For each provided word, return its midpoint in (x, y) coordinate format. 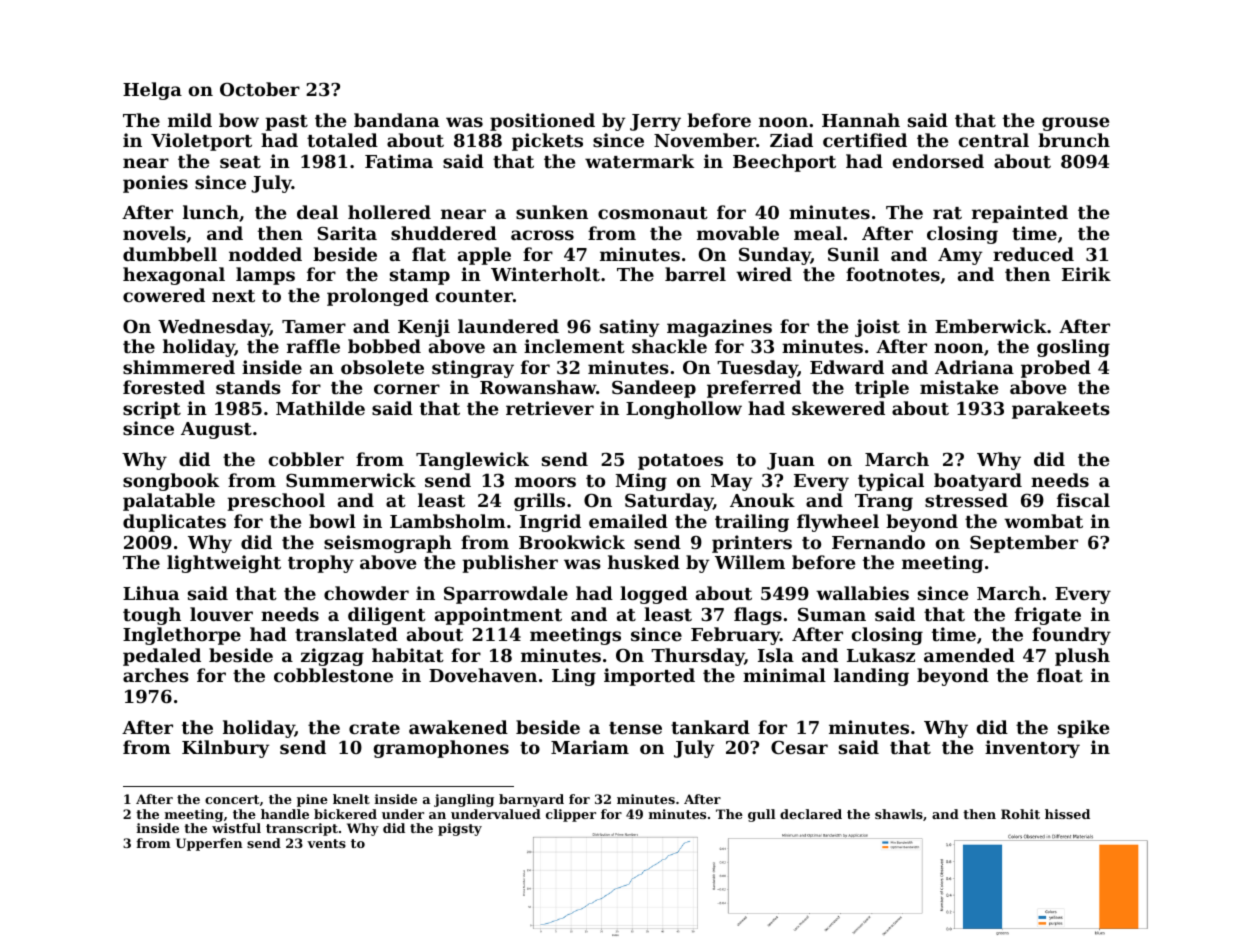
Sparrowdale (506, 595)
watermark (639, 161)
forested (164, 387)
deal (317, 212)
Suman (832, 614)
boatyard (978, 482)
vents (326, 843)
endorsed (938, 161)
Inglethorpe (182, 636)
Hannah (861, 120)
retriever (550, 408)
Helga (152, 91)
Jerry (655, 122)
